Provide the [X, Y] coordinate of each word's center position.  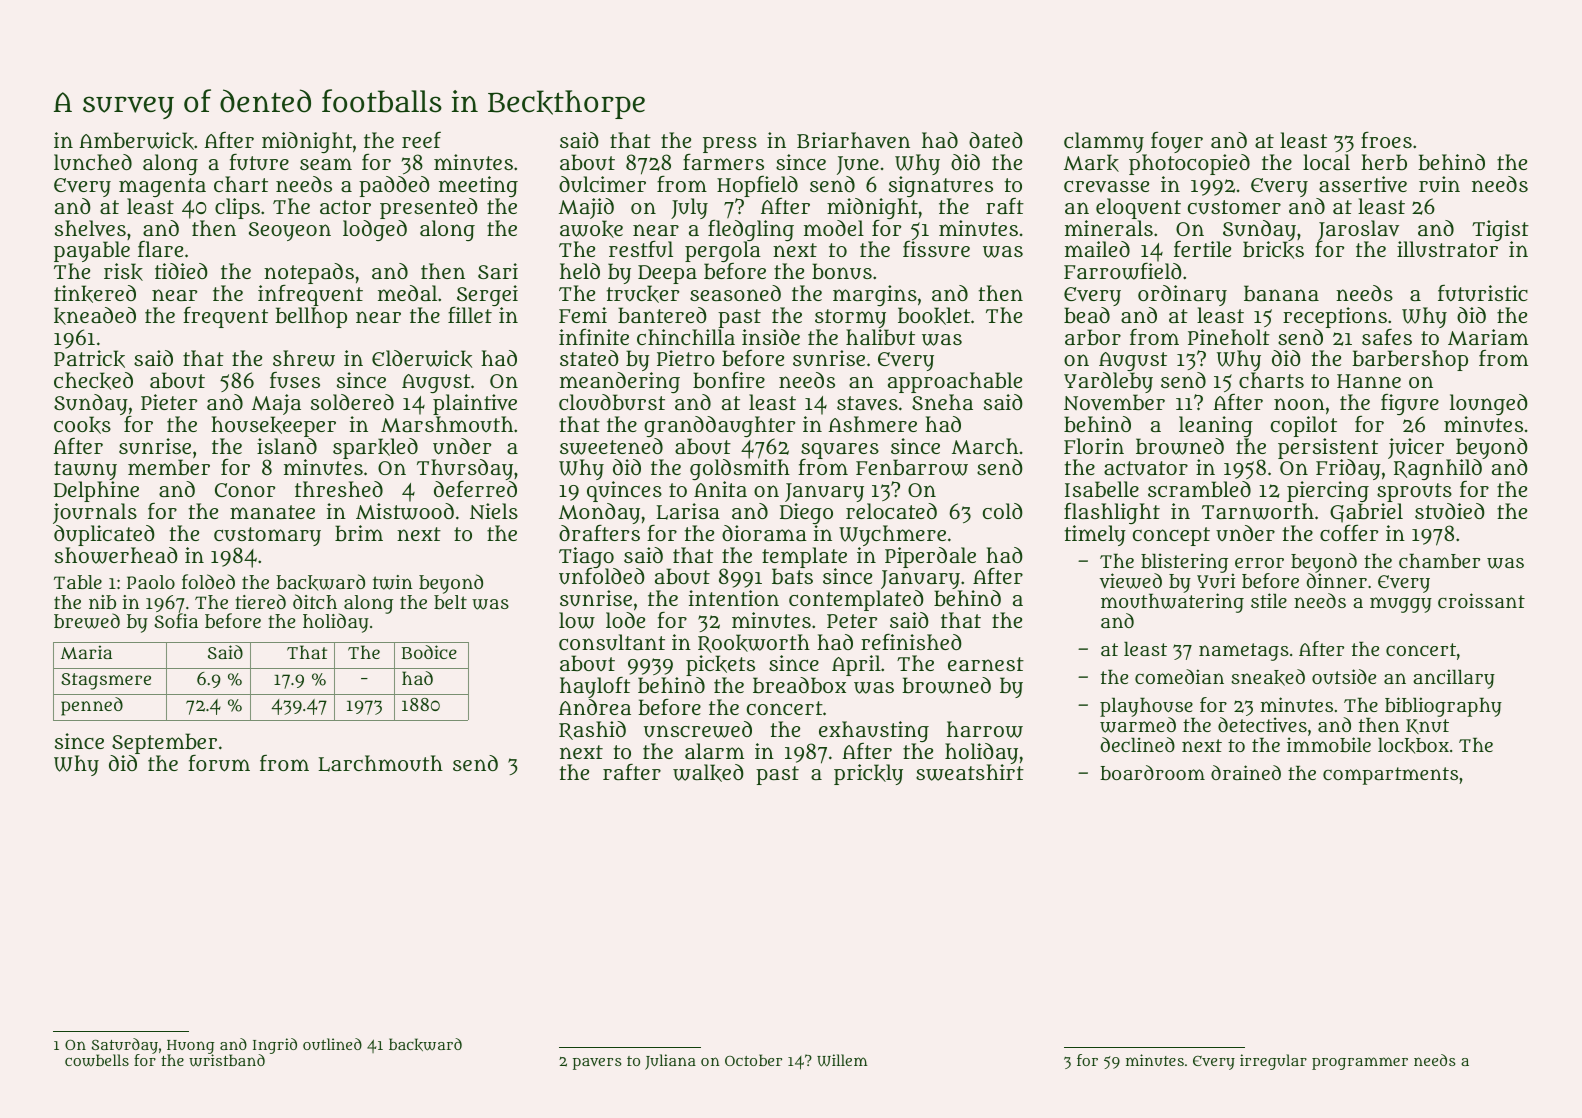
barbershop [1410, 360]
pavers [597, 1064]
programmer [1360, 1063]
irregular [1273, 1062]
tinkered [95, 294]
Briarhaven [853, 140]
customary [267, 536]
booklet [934, 316]
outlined [332, 1044]
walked [708, 773]
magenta [162, 187]
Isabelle [1102, 489]
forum [219, 763]
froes [1386, 140]
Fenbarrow [912, 467]
